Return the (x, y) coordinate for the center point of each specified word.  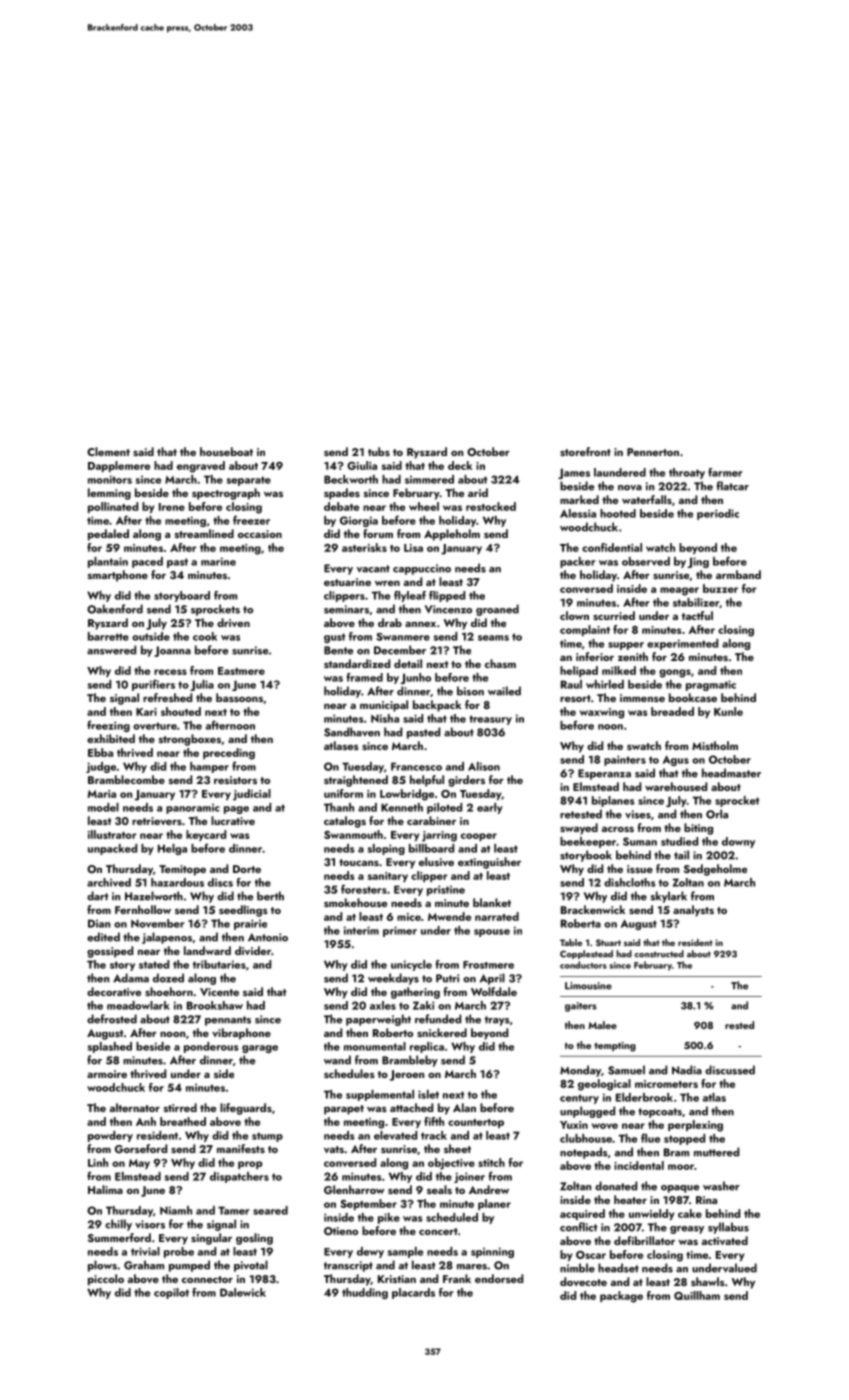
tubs (379, 451)
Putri (447, 978)
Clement (108, 451)
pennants (228, 1021)
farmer (725, 472)
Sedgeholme (715, 870)
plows (102, 1266)
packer (577, 562)
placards (413, 1293)
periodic (718, 514)
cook (205, 636)
